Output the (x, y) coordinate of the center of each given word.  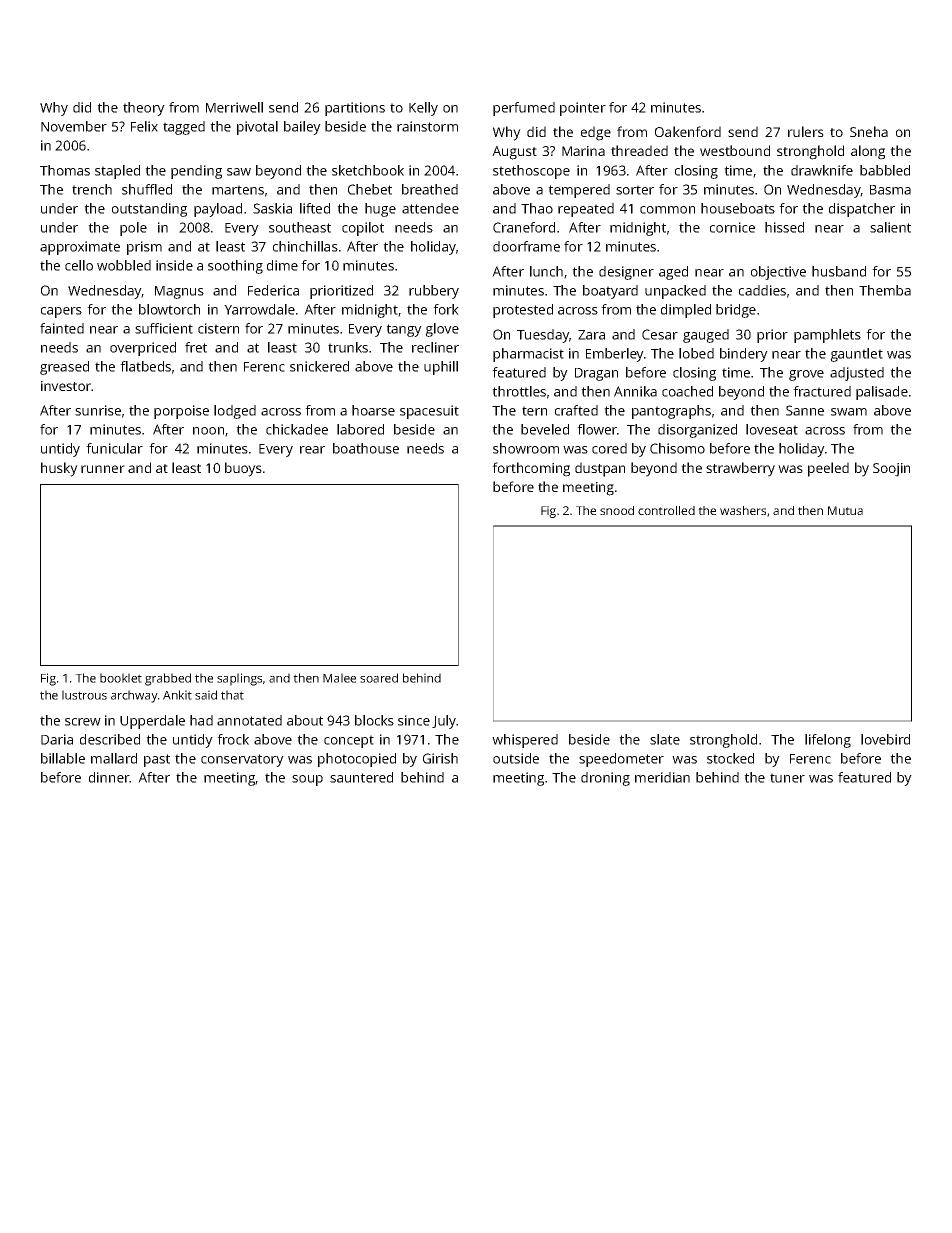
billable (63, 758)
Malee (339, 678)
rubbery (434, 292)
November (74, 126)
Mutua (845, 510)
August (514, 153)
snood (617, 510)
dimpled (686, 311)
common (667, 210)
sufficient (164, 328)
